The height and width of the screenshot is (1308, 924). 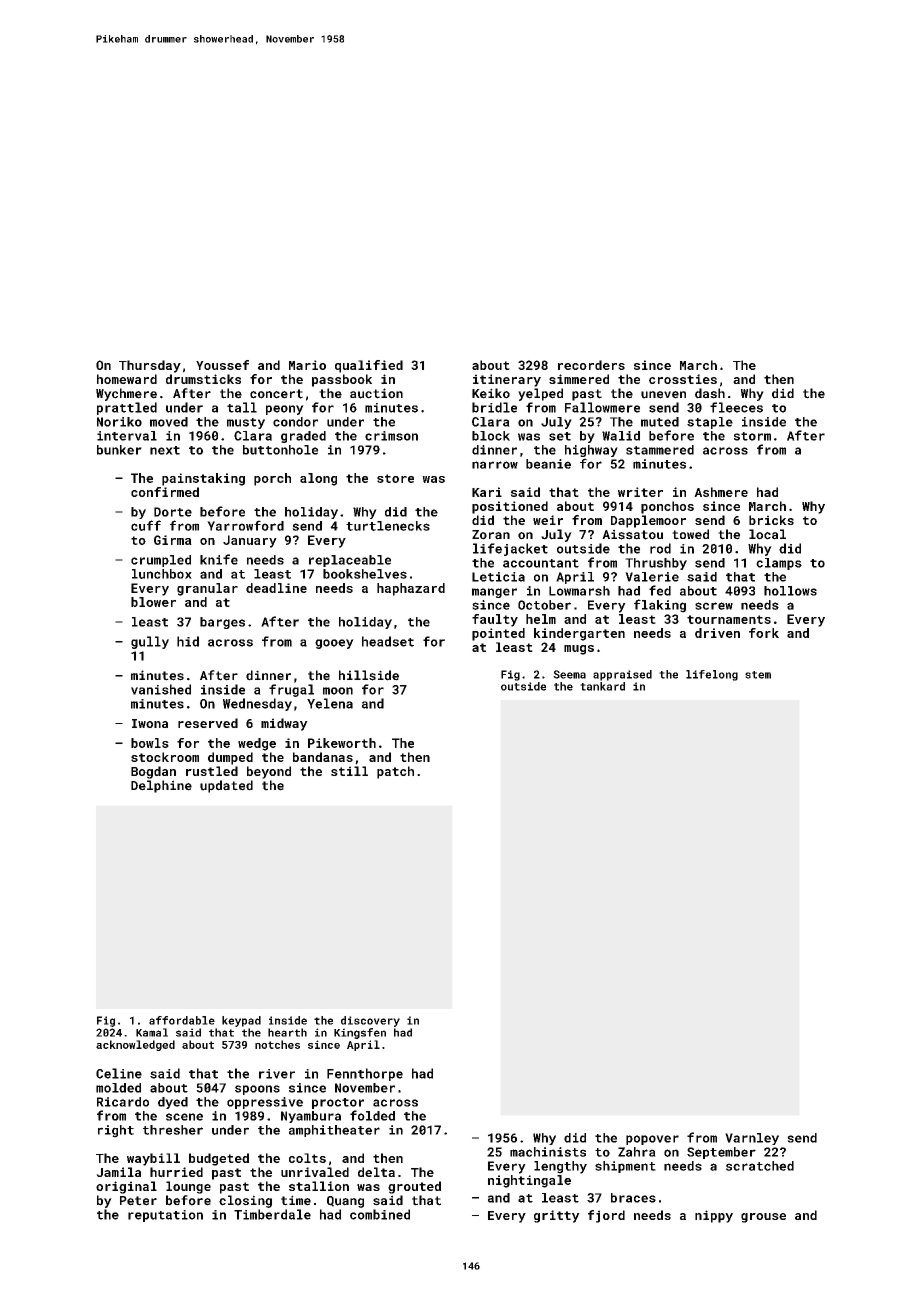 I want to click on crossties, so click(x=683, y=379).
